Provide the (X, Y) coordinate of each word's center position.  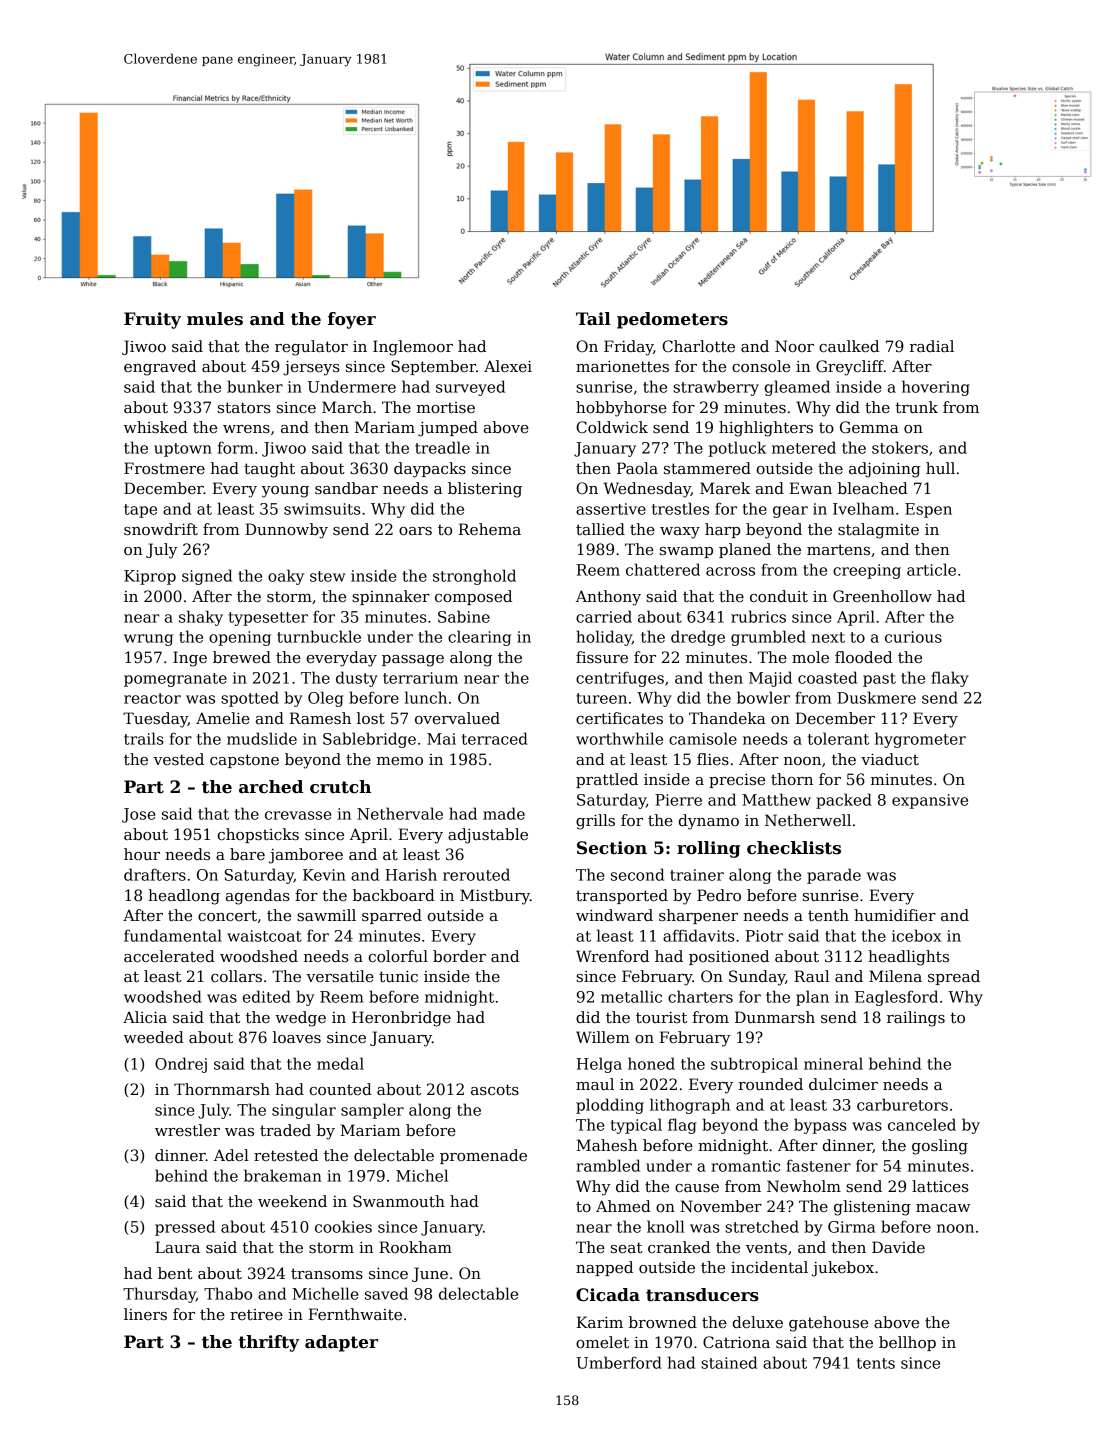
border (459, 956)
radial (932, 346)
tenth (828, 915)
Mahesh (607, 1145)
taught (269, 470)
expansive (930, 801)
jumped (448, 429)
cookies (343, 1226)
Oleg (326, 699)
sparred (392, 916)
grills (595, 822)
